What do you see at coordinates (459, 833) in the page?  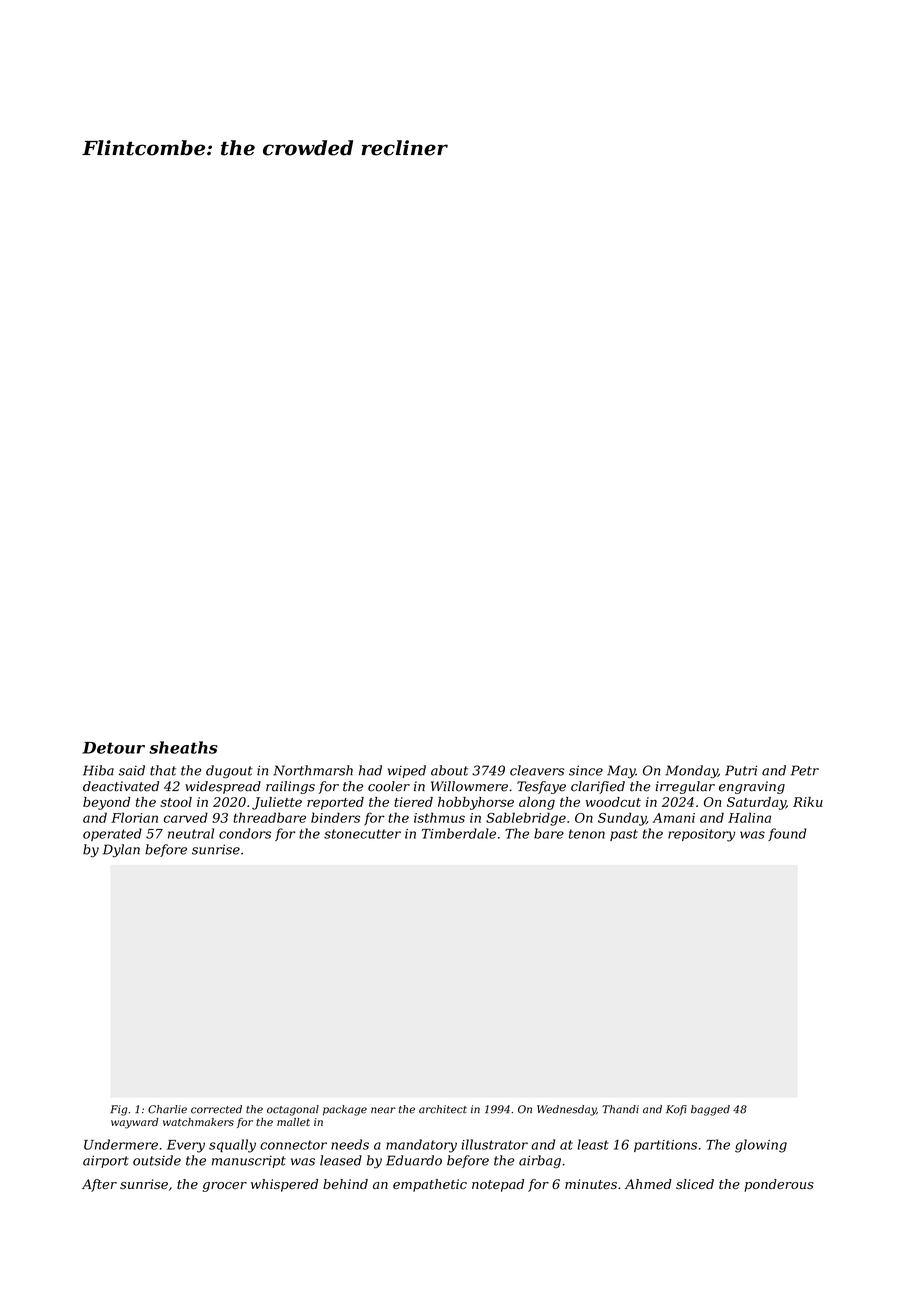 I see `Timberdale` at bounding box center [459, 833].
